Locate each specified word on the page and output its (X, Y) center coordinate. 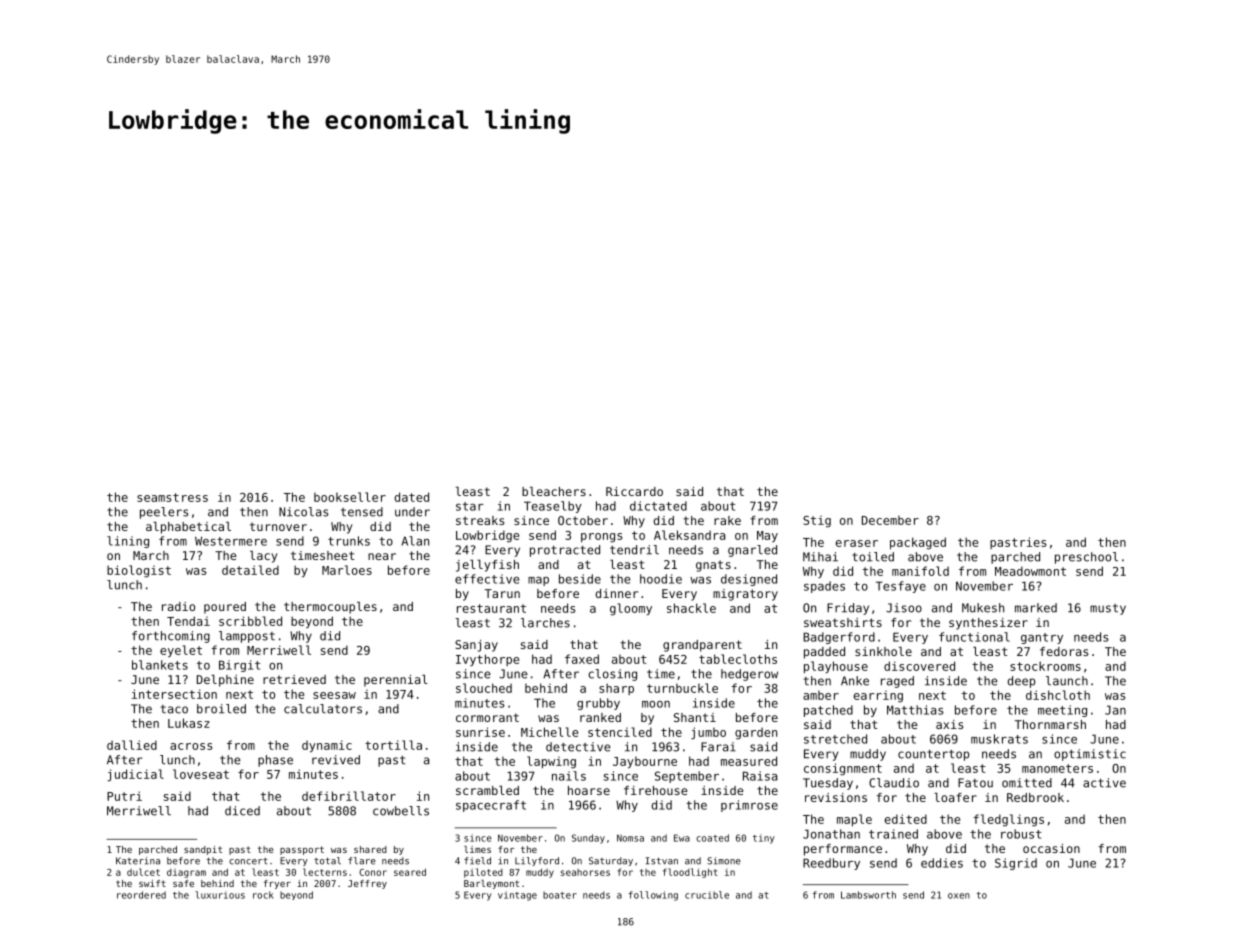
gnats (713, 566)
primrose (749, 806)
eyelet (181, 651)
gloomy (631, 609)
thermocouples (330, 608)
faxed (582, 659)
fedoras (1064, 651)
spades (824, 587)
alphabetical (188, 528)
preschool (1086, 558)
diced (242, 811)
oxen (959, 896)
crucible (707, 895)
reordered (141, 895)
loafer (955, 797)
